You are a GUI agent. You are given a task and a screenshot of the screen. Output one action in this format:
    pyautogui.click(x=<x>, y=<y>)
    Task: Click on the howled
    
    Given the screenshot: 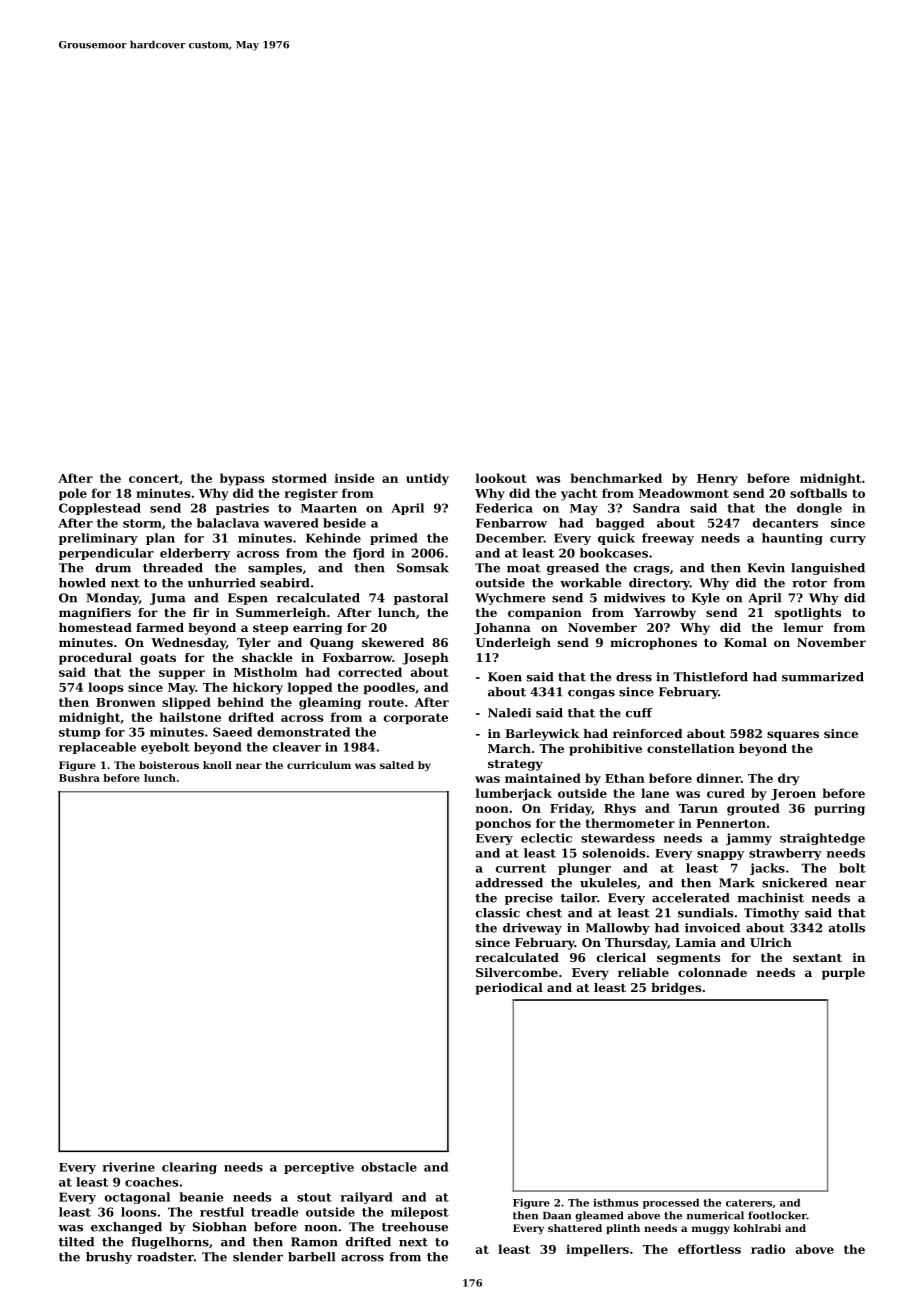 What is the action you would take?
    pyautogui.click(x=82, y=583)
